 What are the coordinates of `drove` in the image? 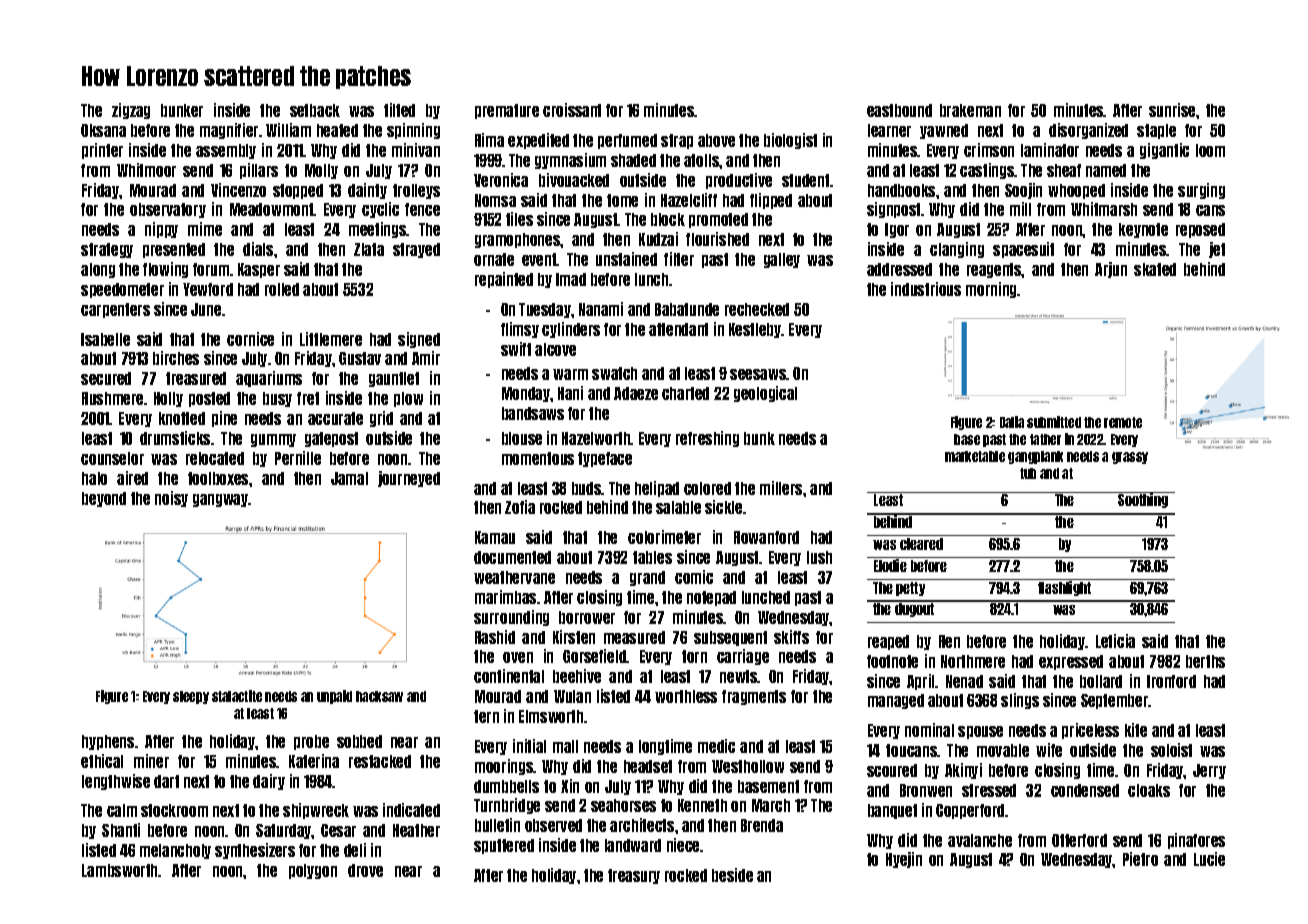 It's located at (365, 870).
